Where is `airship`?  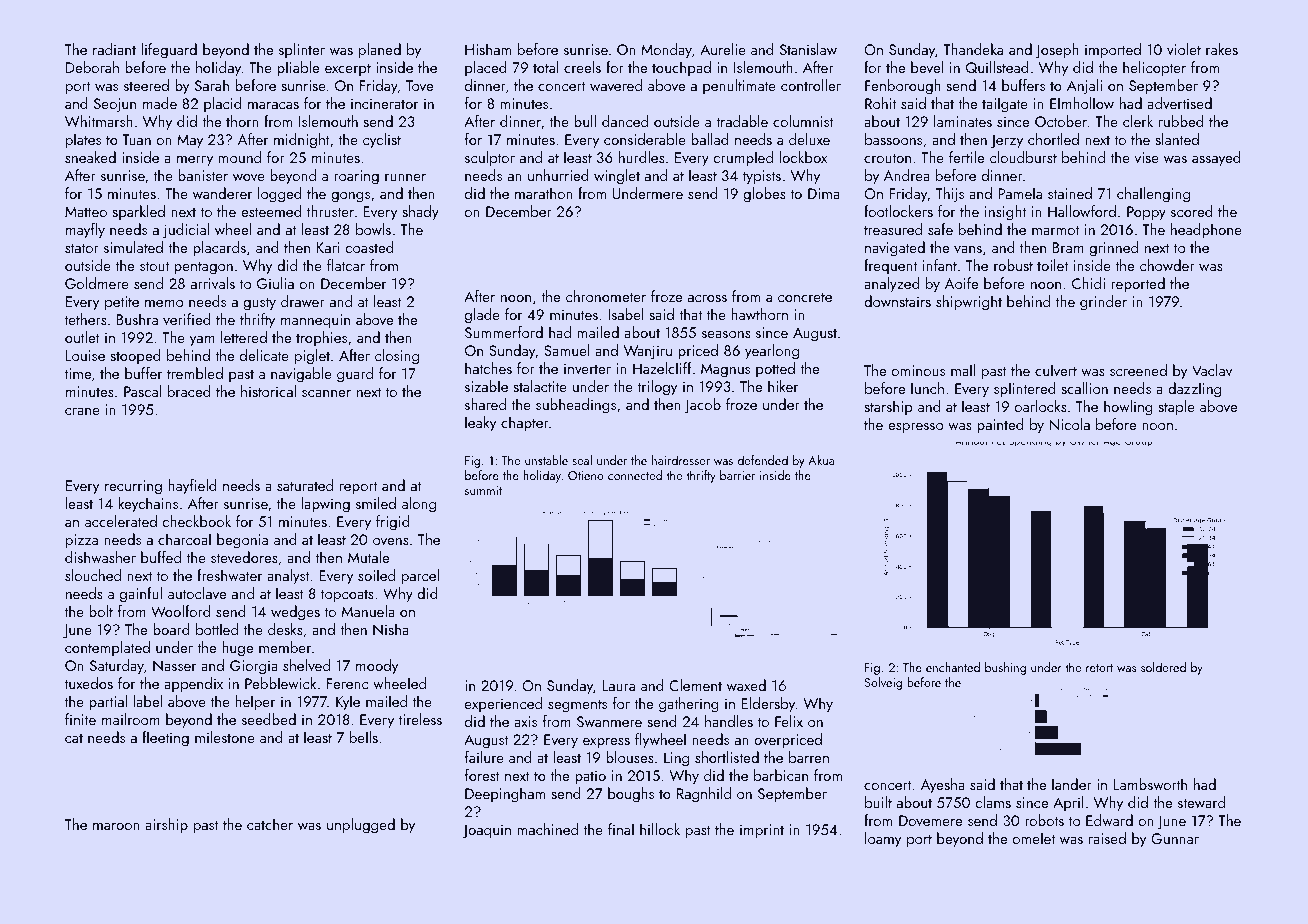 airship is located at coordinates (166, 826).
